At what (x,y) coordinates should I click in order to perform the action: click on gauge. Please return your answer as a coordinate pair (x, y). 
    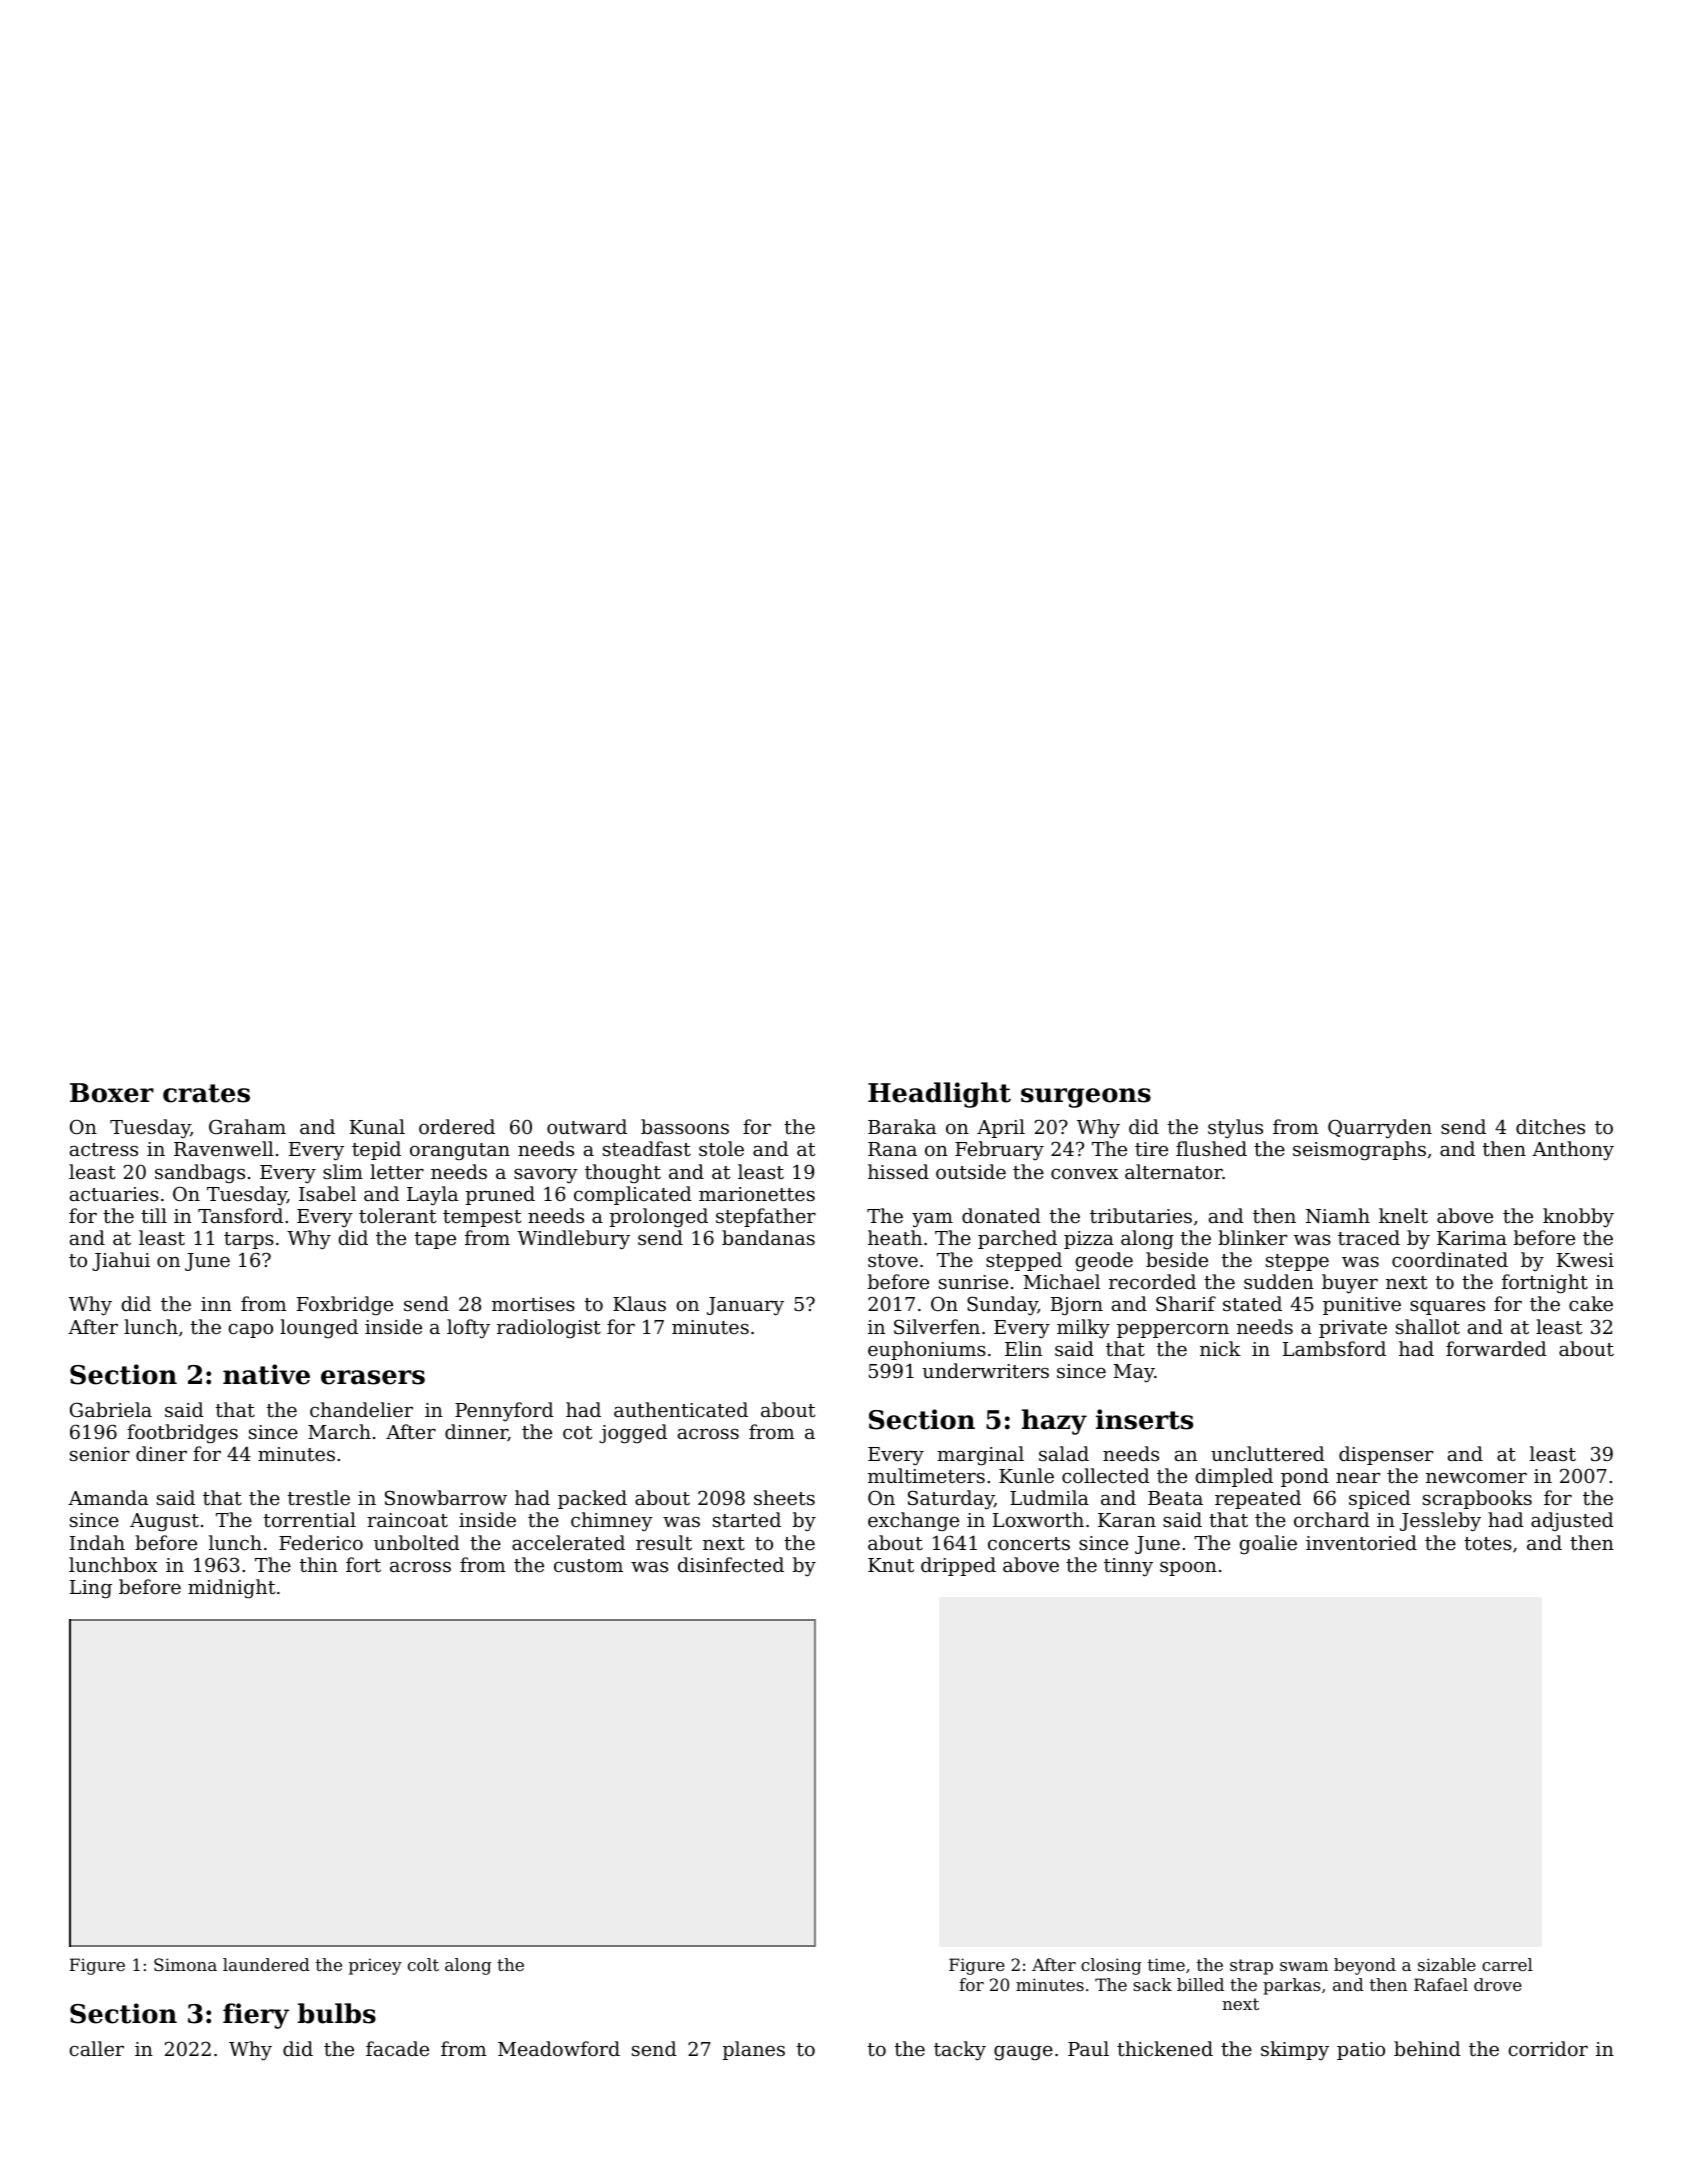
    Looking at the image, I should click on (1023, 2053).
